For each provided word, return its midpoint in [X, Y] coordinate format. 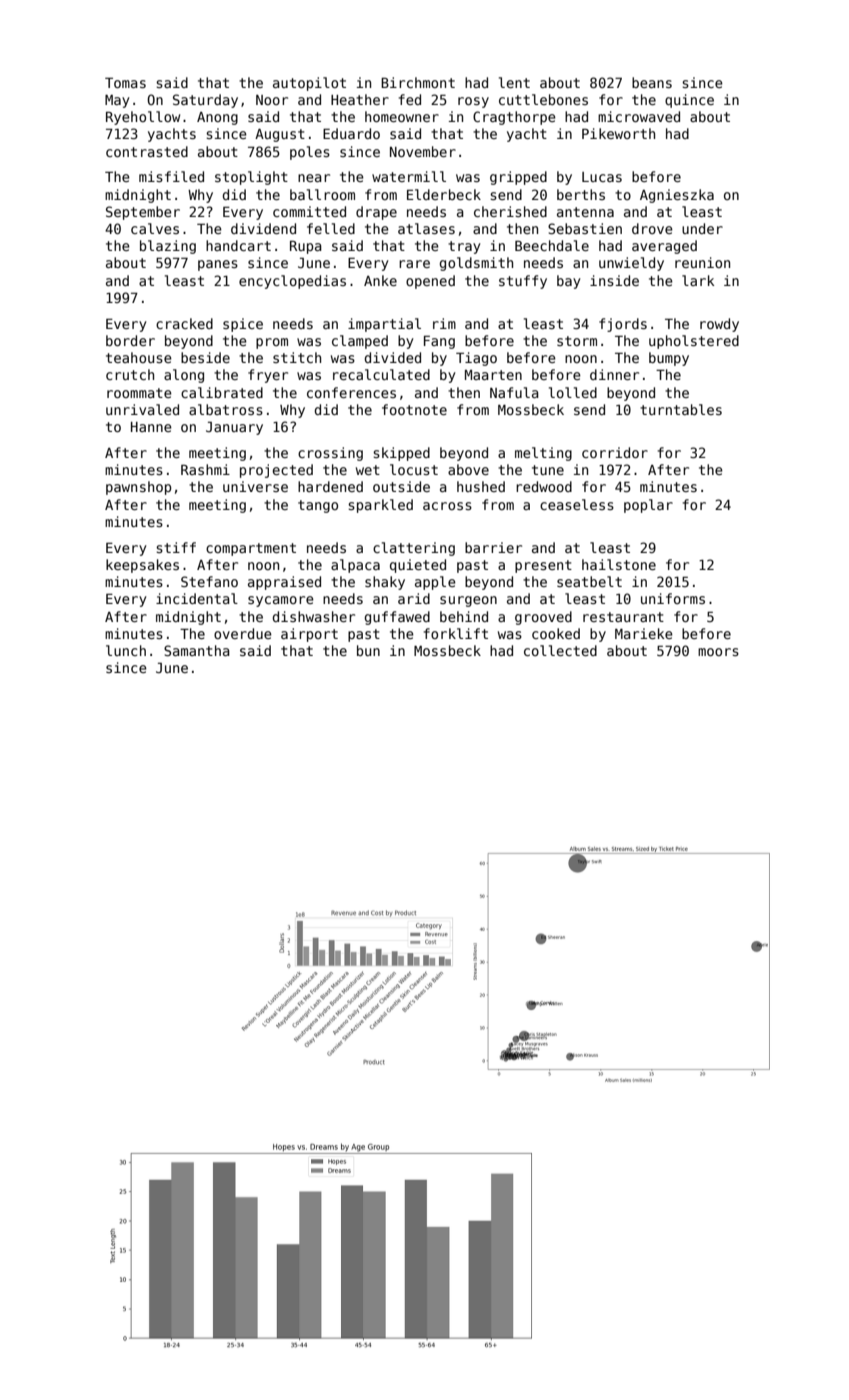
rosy [473, 102]
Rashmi [205, 469]
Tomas [125, 83]
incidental [197, 598]
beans [652, 82]
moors [718, 652]
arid [414, 598]
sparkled [380, 506]
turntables [681, 409]
